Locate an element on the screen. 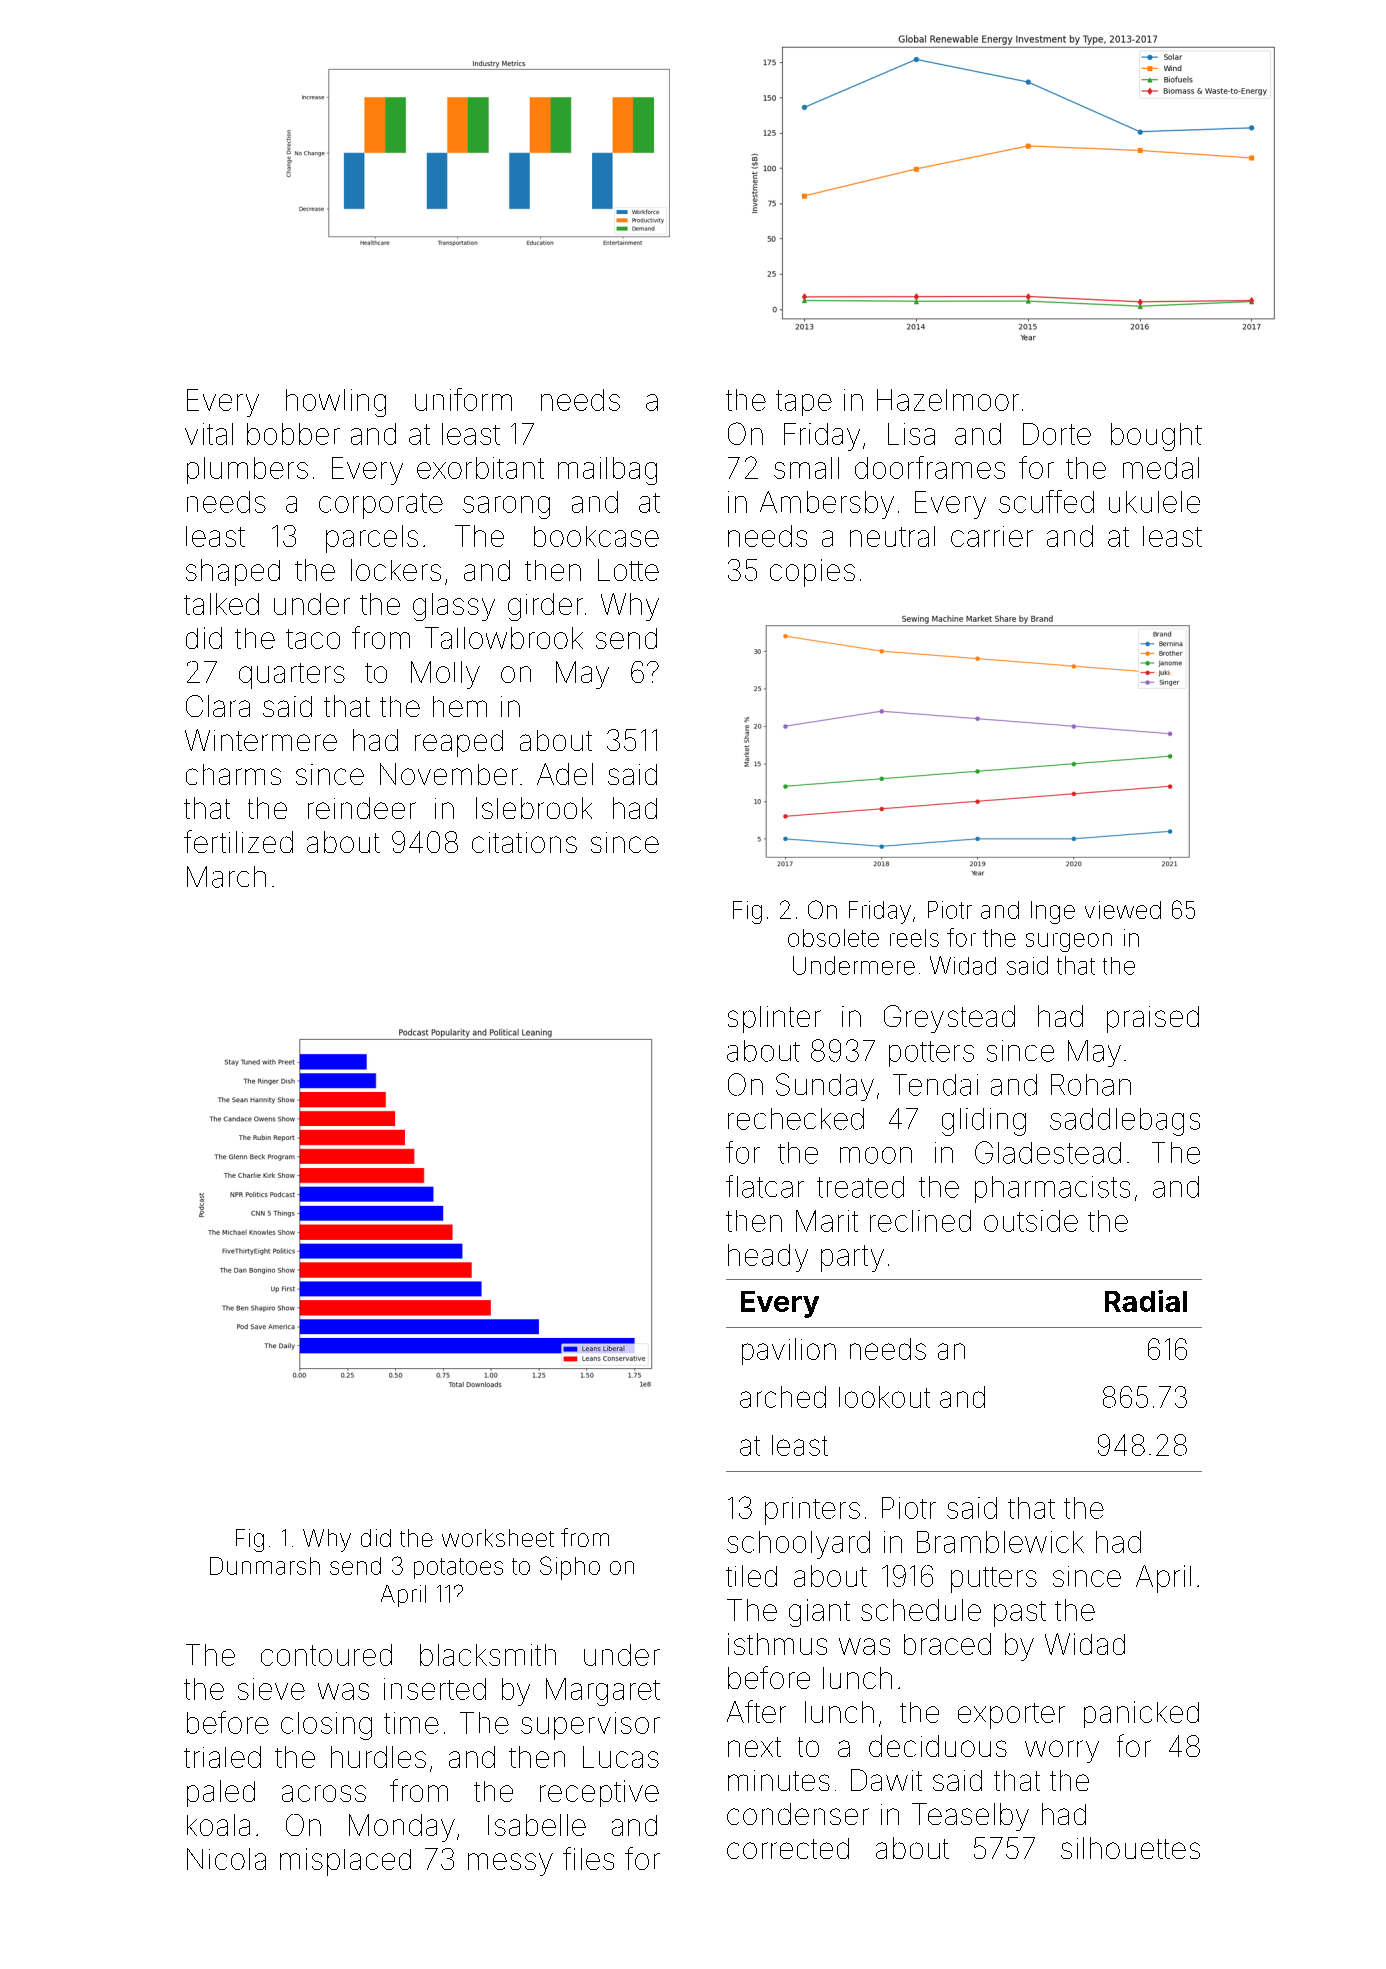  saddlebags is located at coordinates (1125, 1122).
